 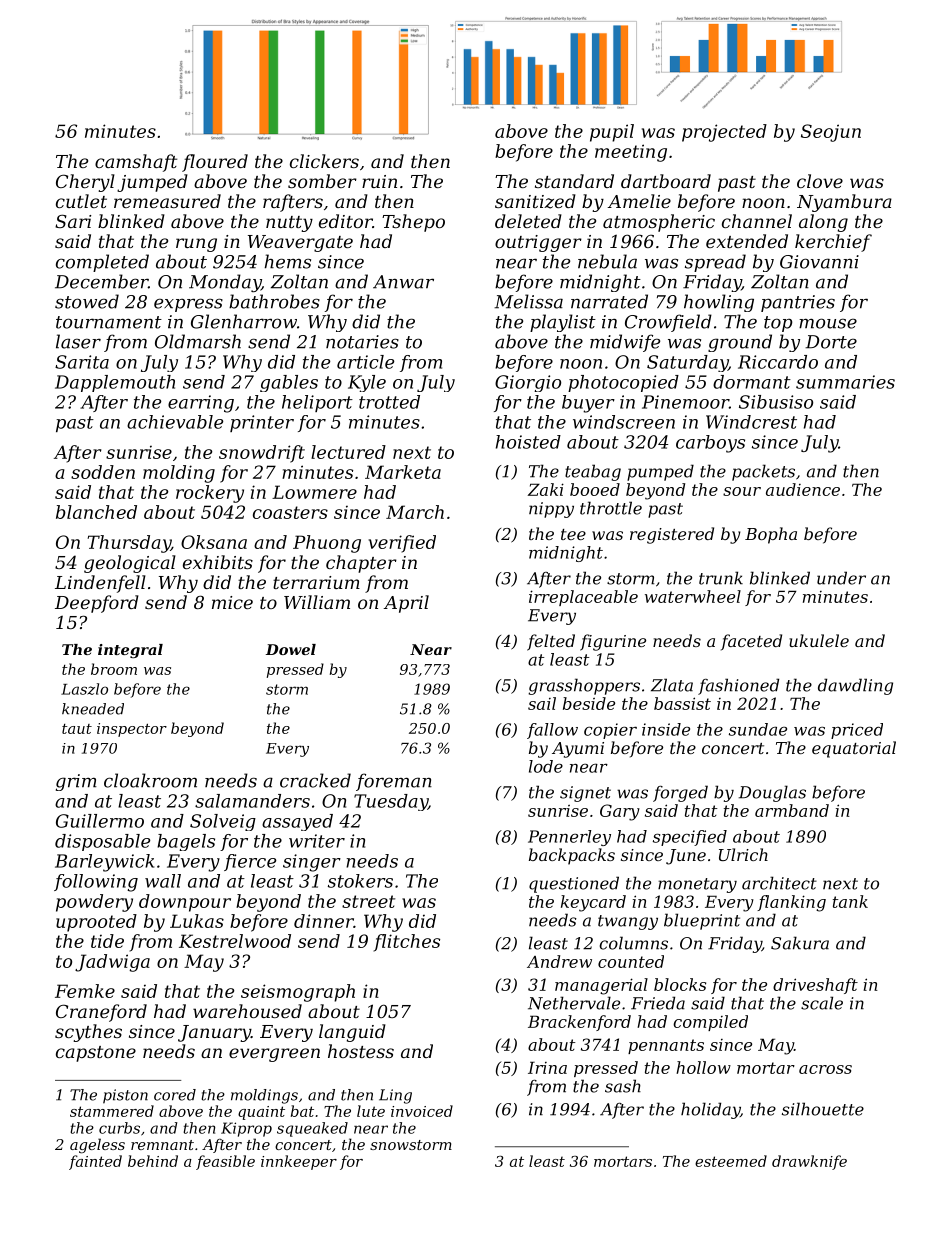 I want to click on capstone, so click(x=96, y=1054).
